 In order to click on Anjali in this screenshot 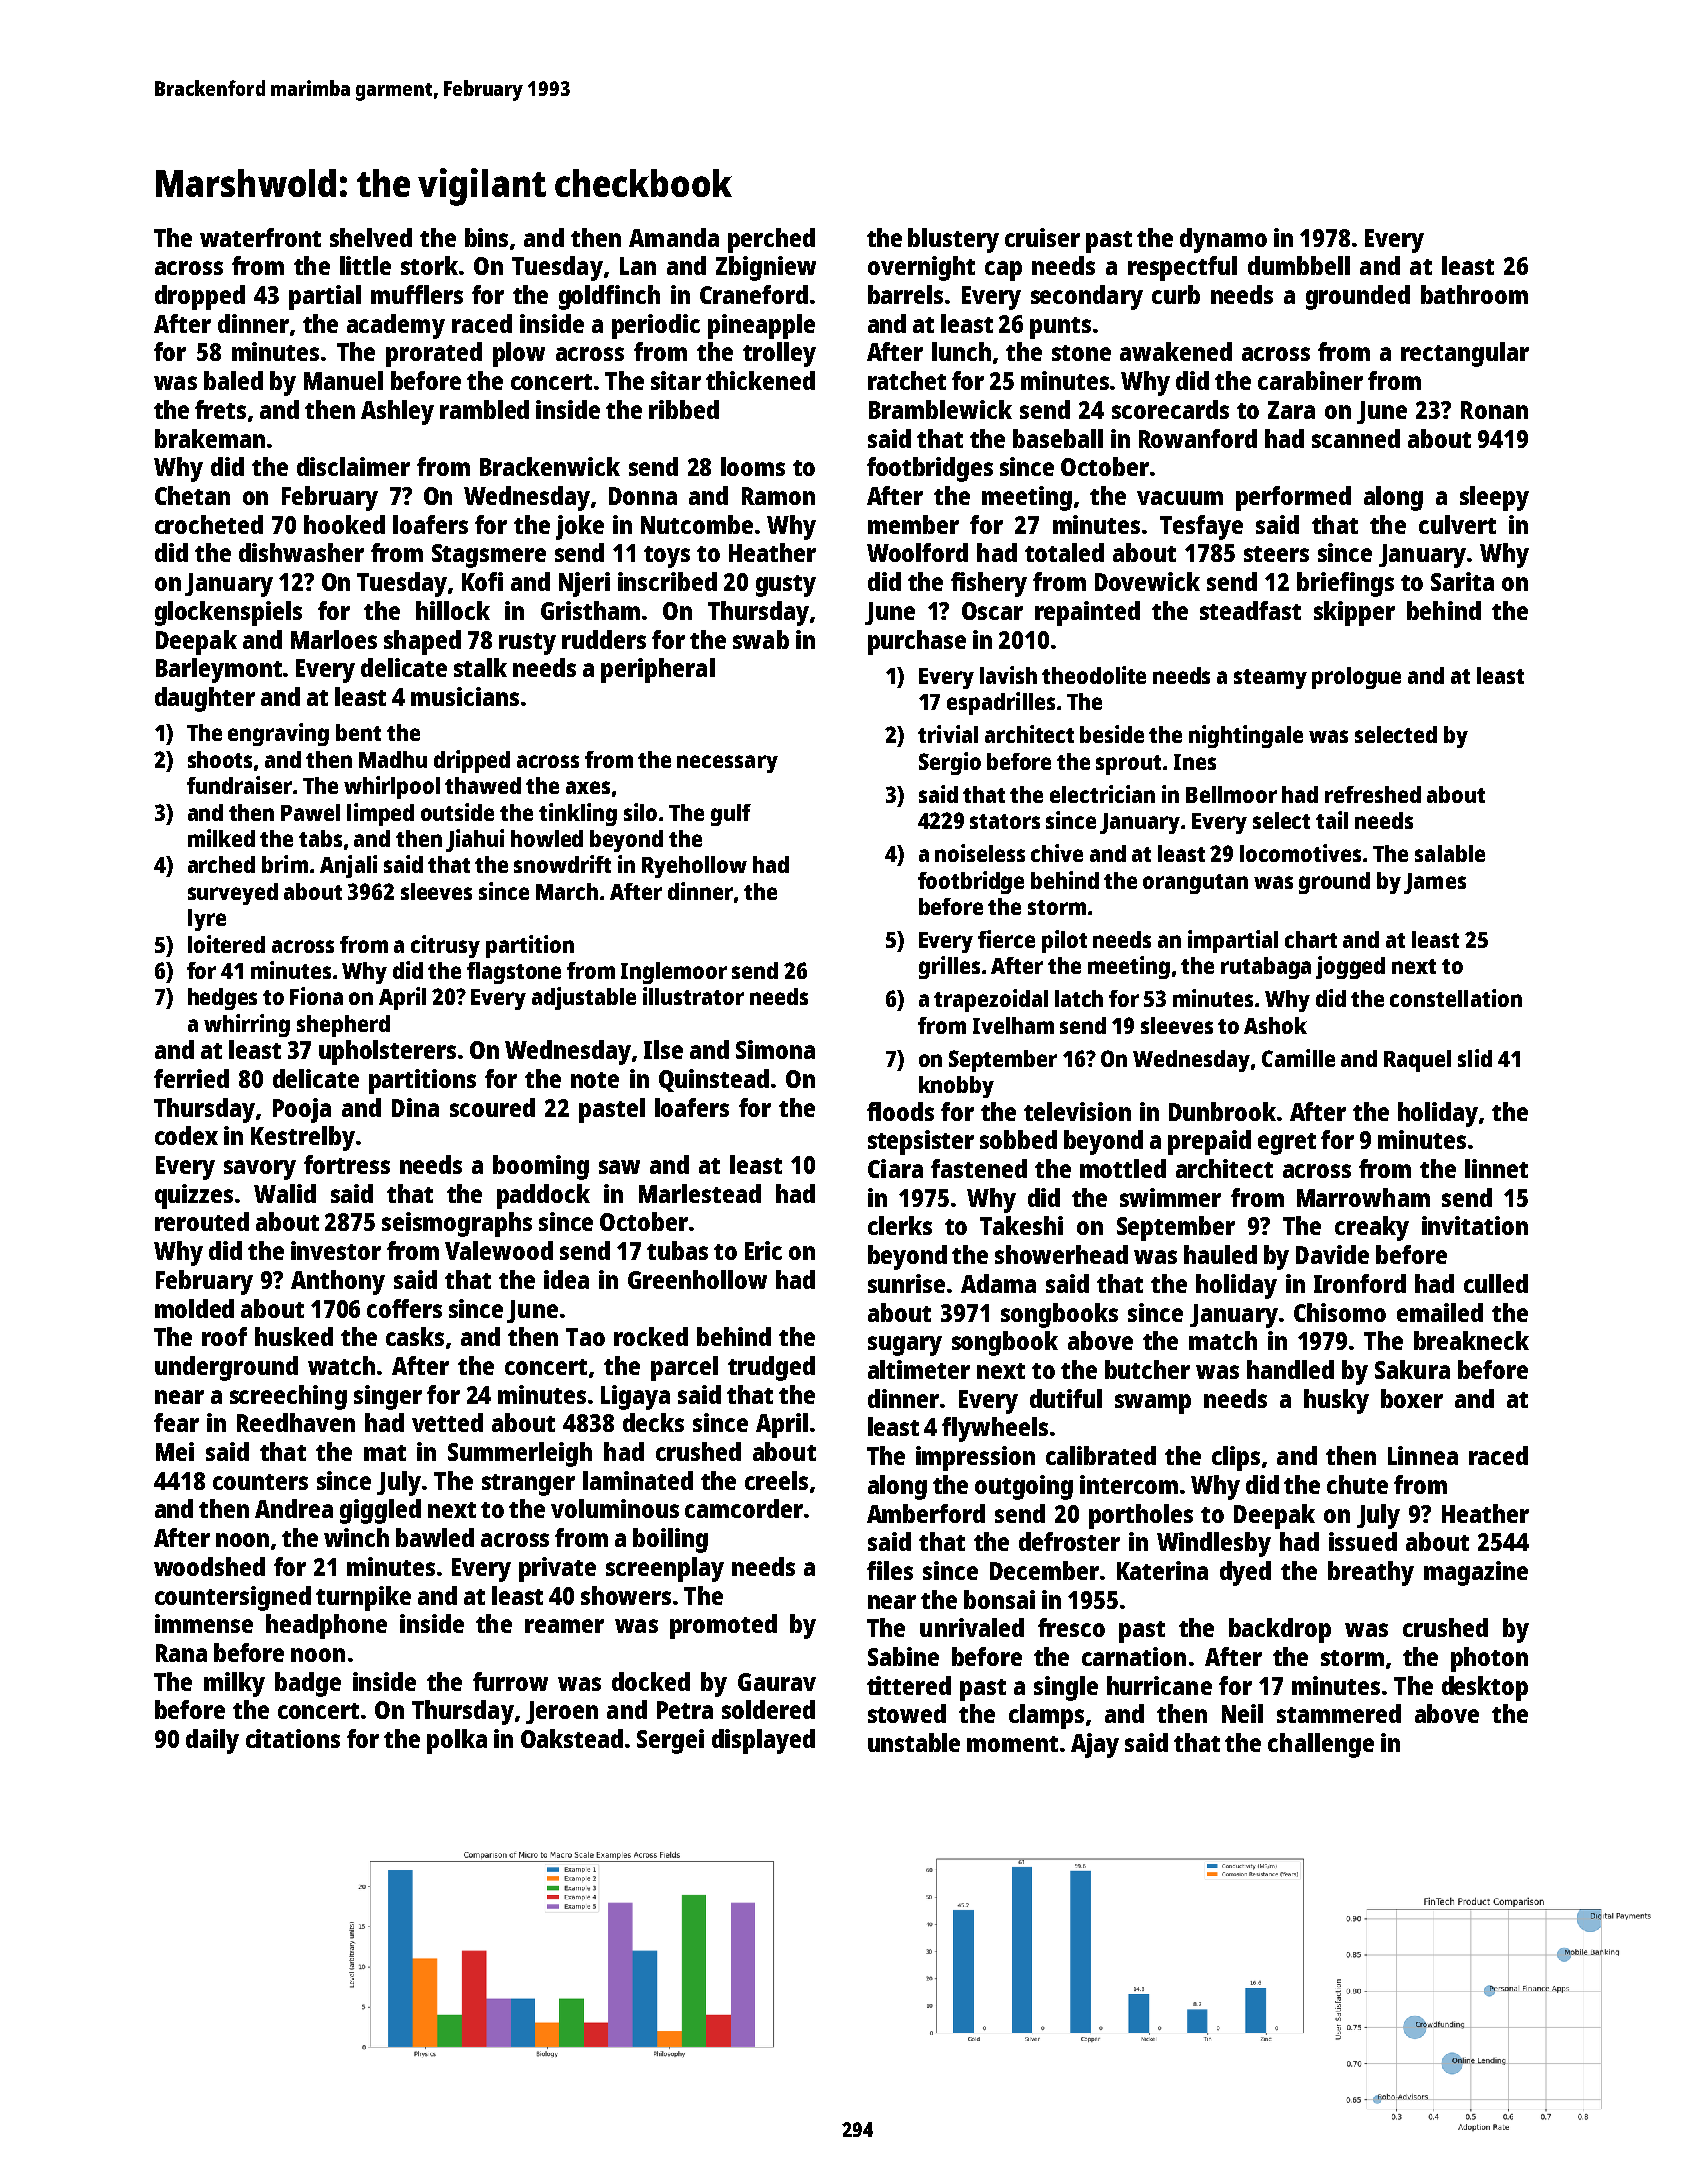, I will do `click(348, 866)`.
